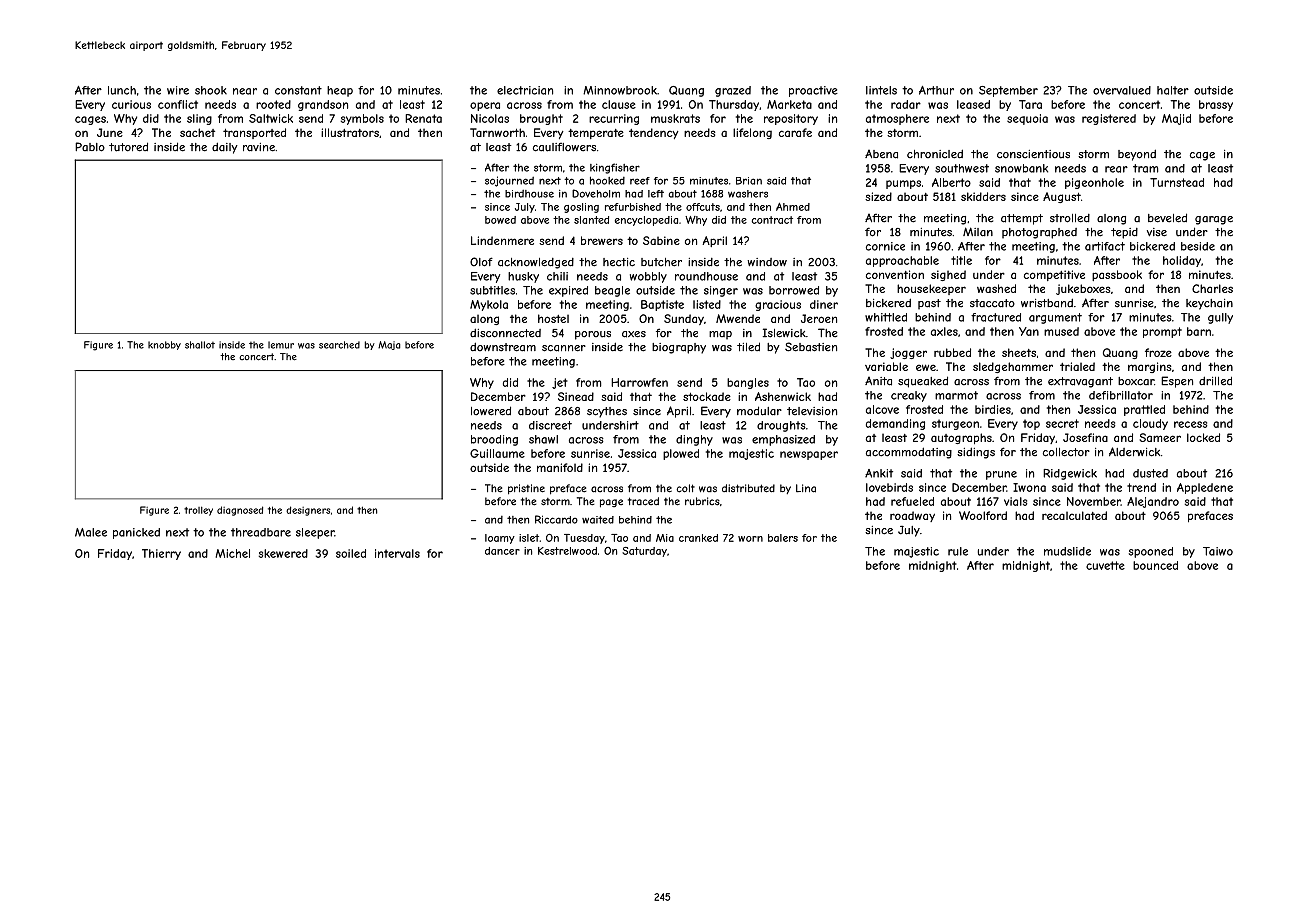 The width and height of the document is (1308, 924). I want to click on intervals, so click(397, 553).
